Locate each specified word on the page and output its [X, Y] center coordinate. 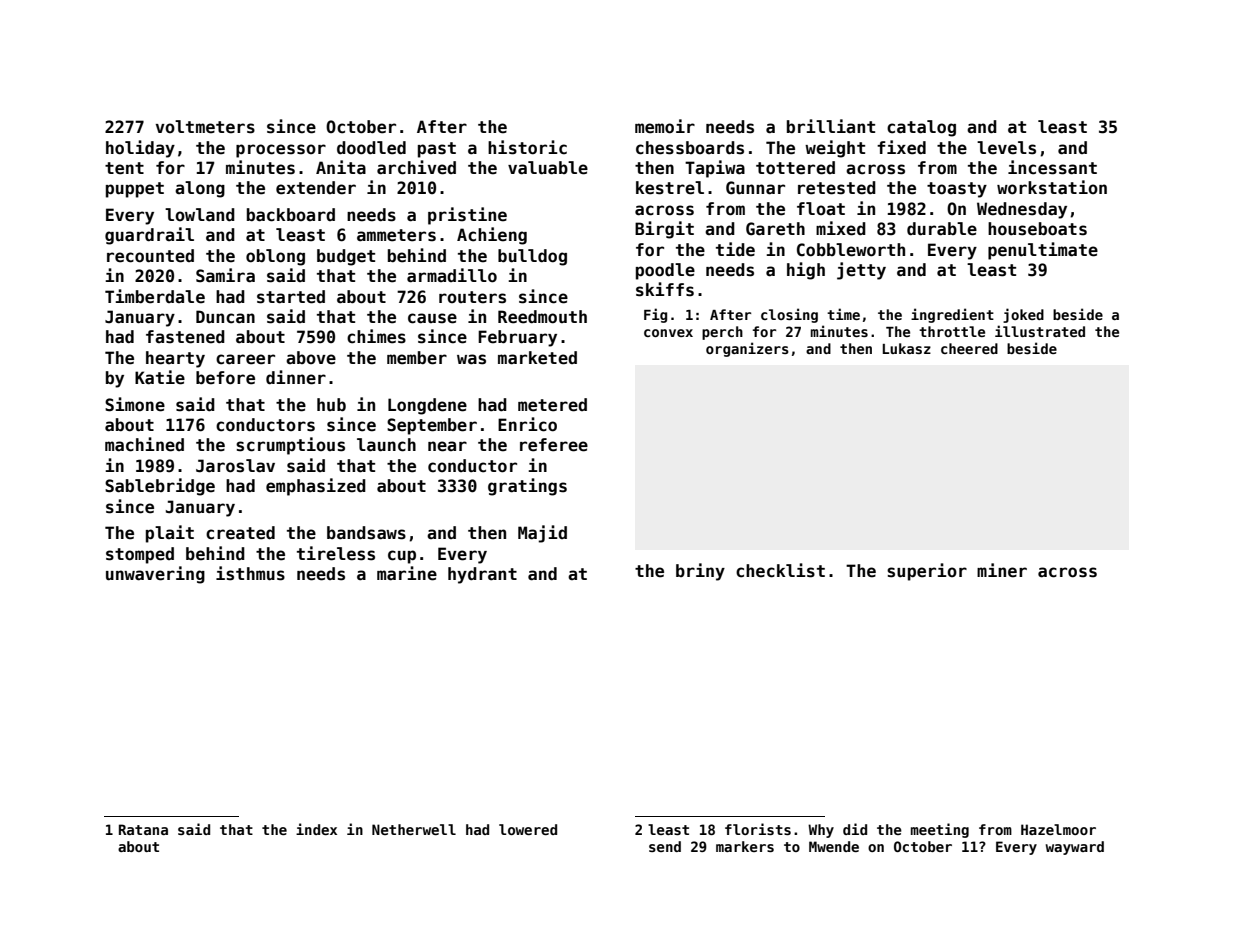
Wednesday [1022, 210]
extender [316, 188]
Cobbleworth [851, 250]
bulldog [532, 257]
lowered [528, 829]
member [417, 358]
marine [407, 573]
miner [1002, 570]
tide [735, 249]
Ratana [143, 829]
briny [700, 572]
